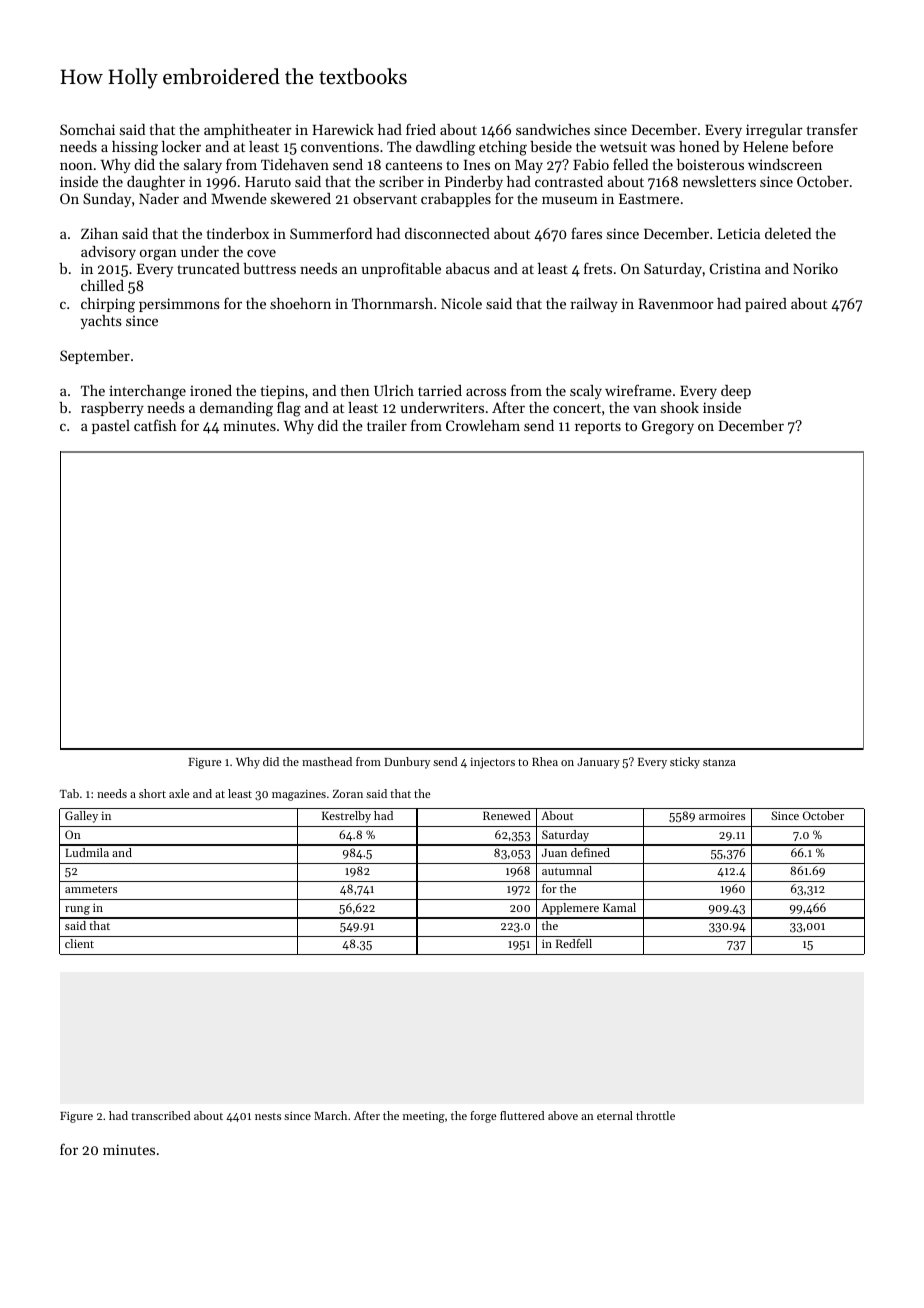 Image resolution: width=924 pixels, height=1308 pixels. What do you see at coordinates (474, 183) in the screenshot?
I see `Pinderby` at bounding box center [474, 183].
